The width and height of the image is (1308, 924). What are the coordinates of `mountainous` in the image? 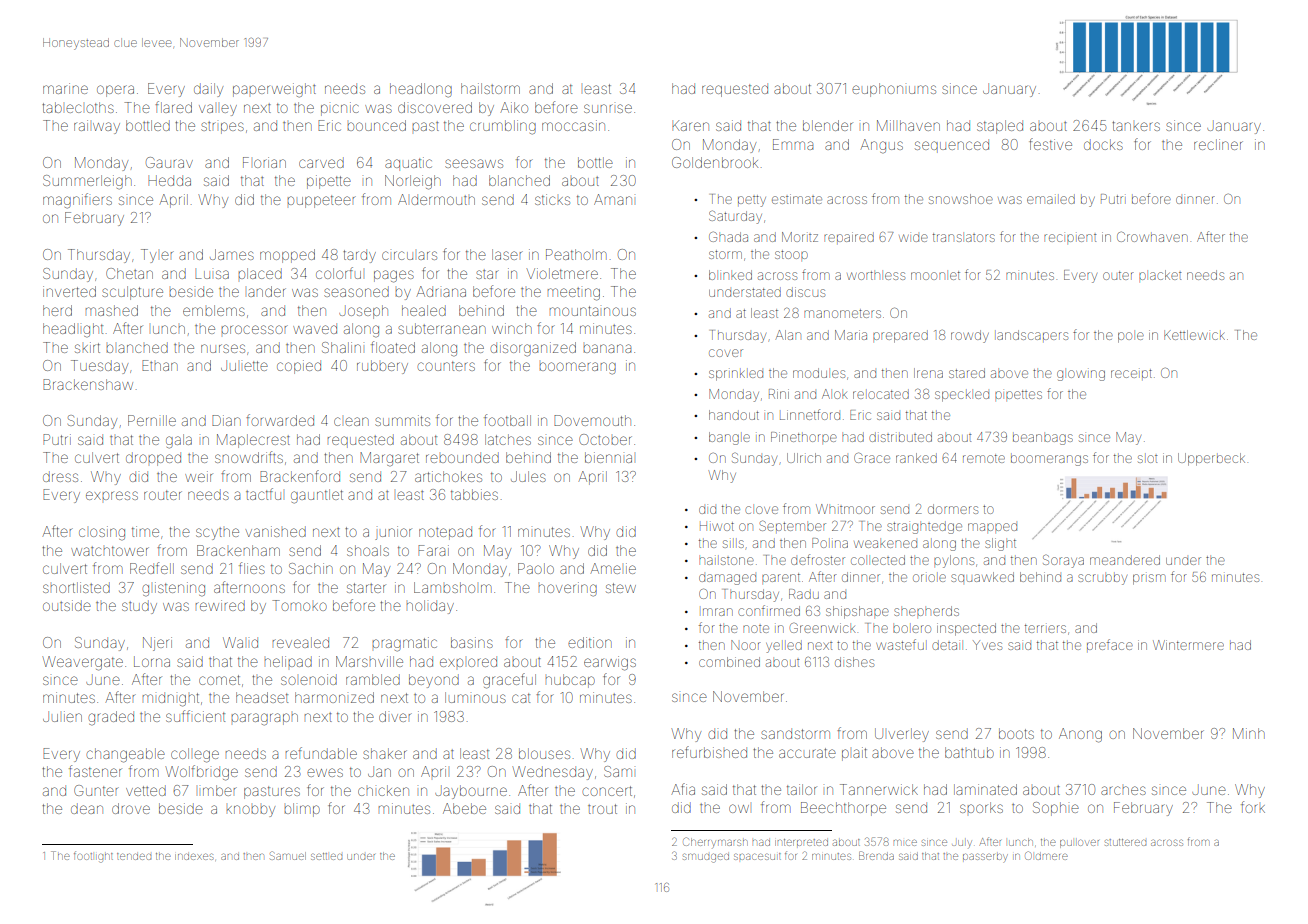 It's located at (592, 311).
